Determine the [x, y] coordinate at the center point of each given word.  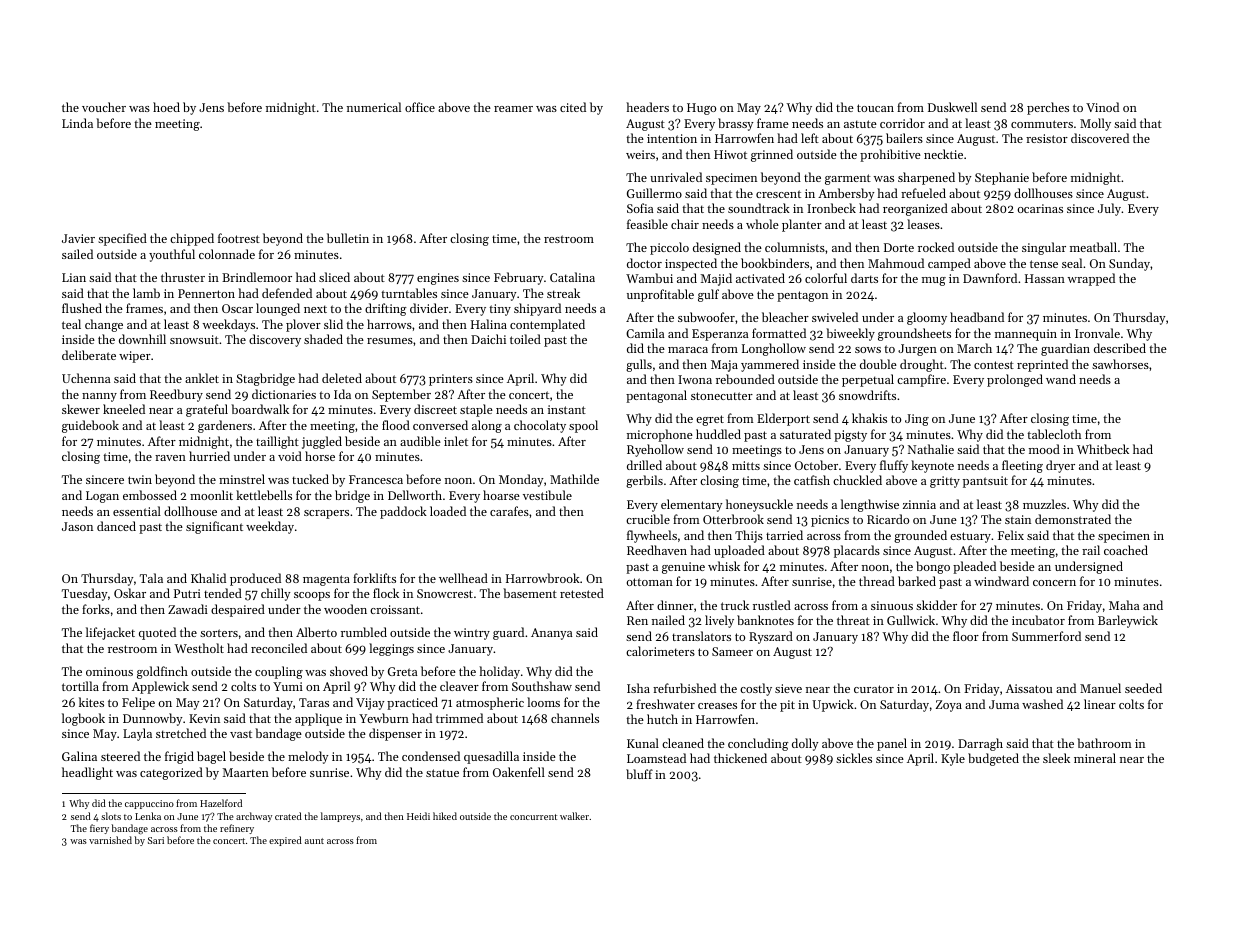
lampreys [340, 817]
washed [1042, 704]
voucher [104, 107]
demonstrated [1073, 519]
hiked [445, 816]
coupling [279, 672]
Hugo [701, 109]
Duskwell [952, 107]
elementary [692, 505]
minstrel [242, 479]
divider [429, 308]
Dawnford [990, 278]
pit [787, 706]
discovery [275, 340]
